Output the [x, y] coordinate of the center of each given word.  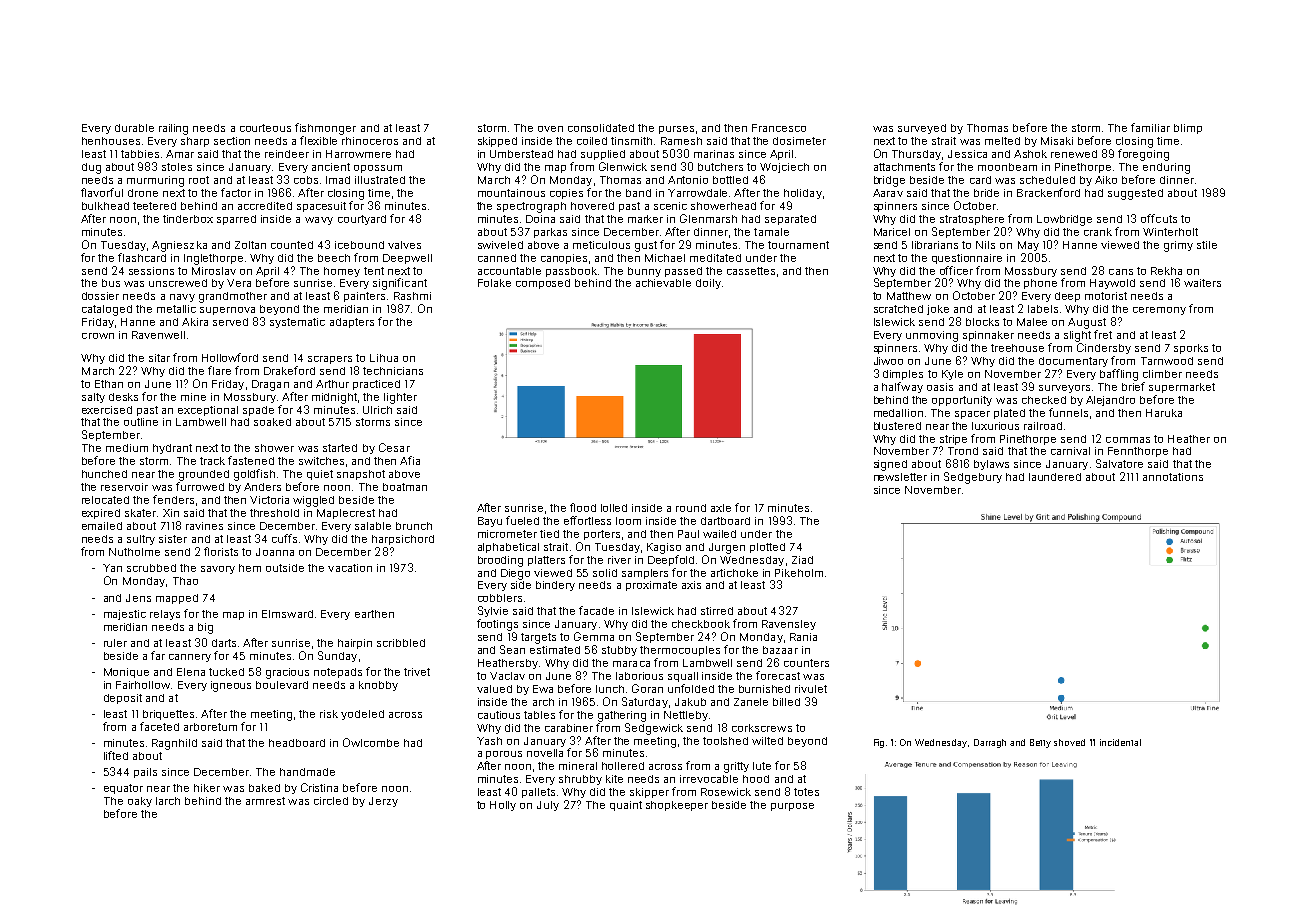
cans [1121, 272]
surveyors [1064, 389]
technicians [393, 371]
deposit [123, 699]
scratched [898, 309]
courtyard [362, 220]
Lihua [384, 358]
